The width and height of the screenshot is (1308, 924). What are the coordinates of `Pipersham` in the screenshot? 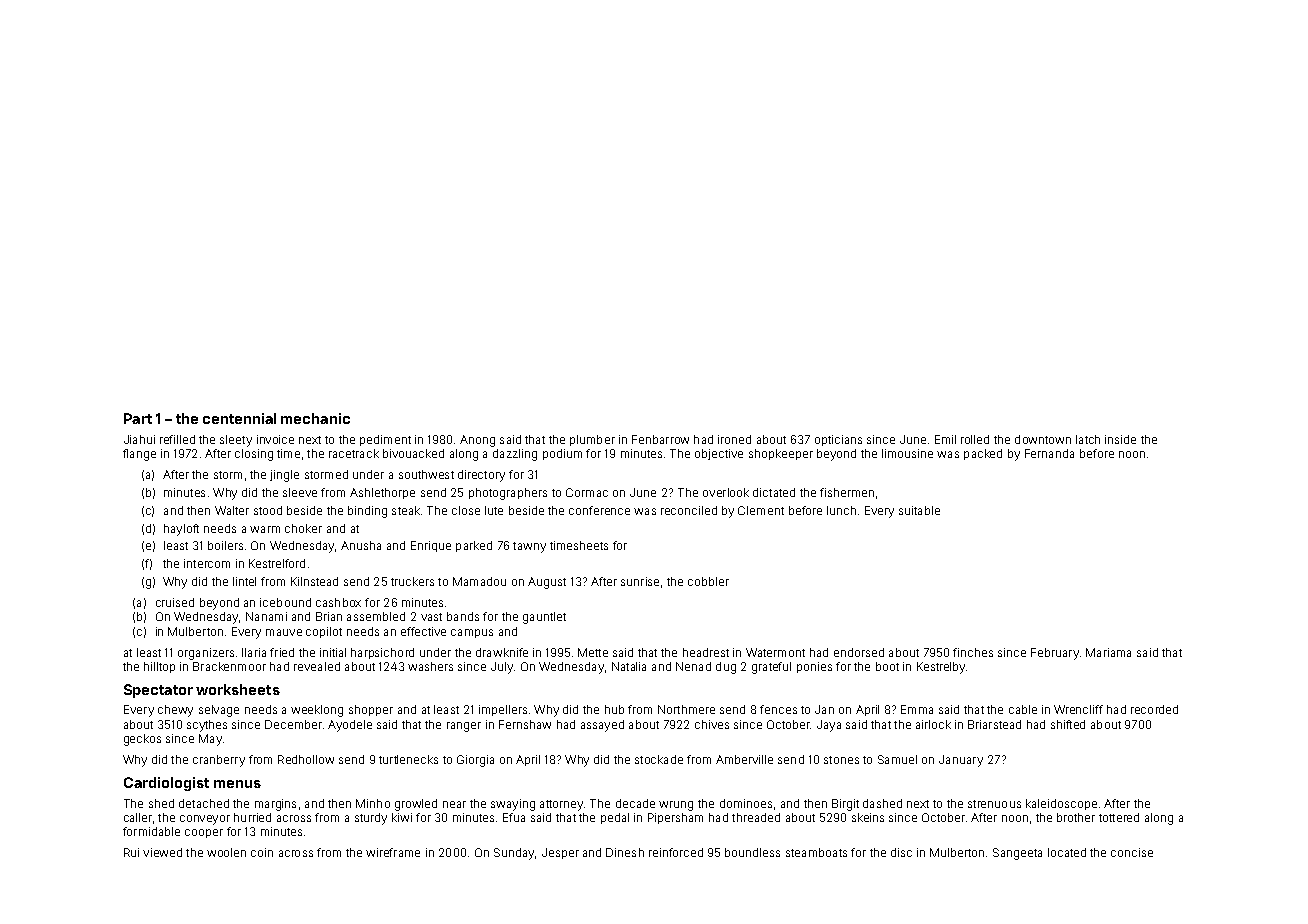 It's located at (675, 818).
